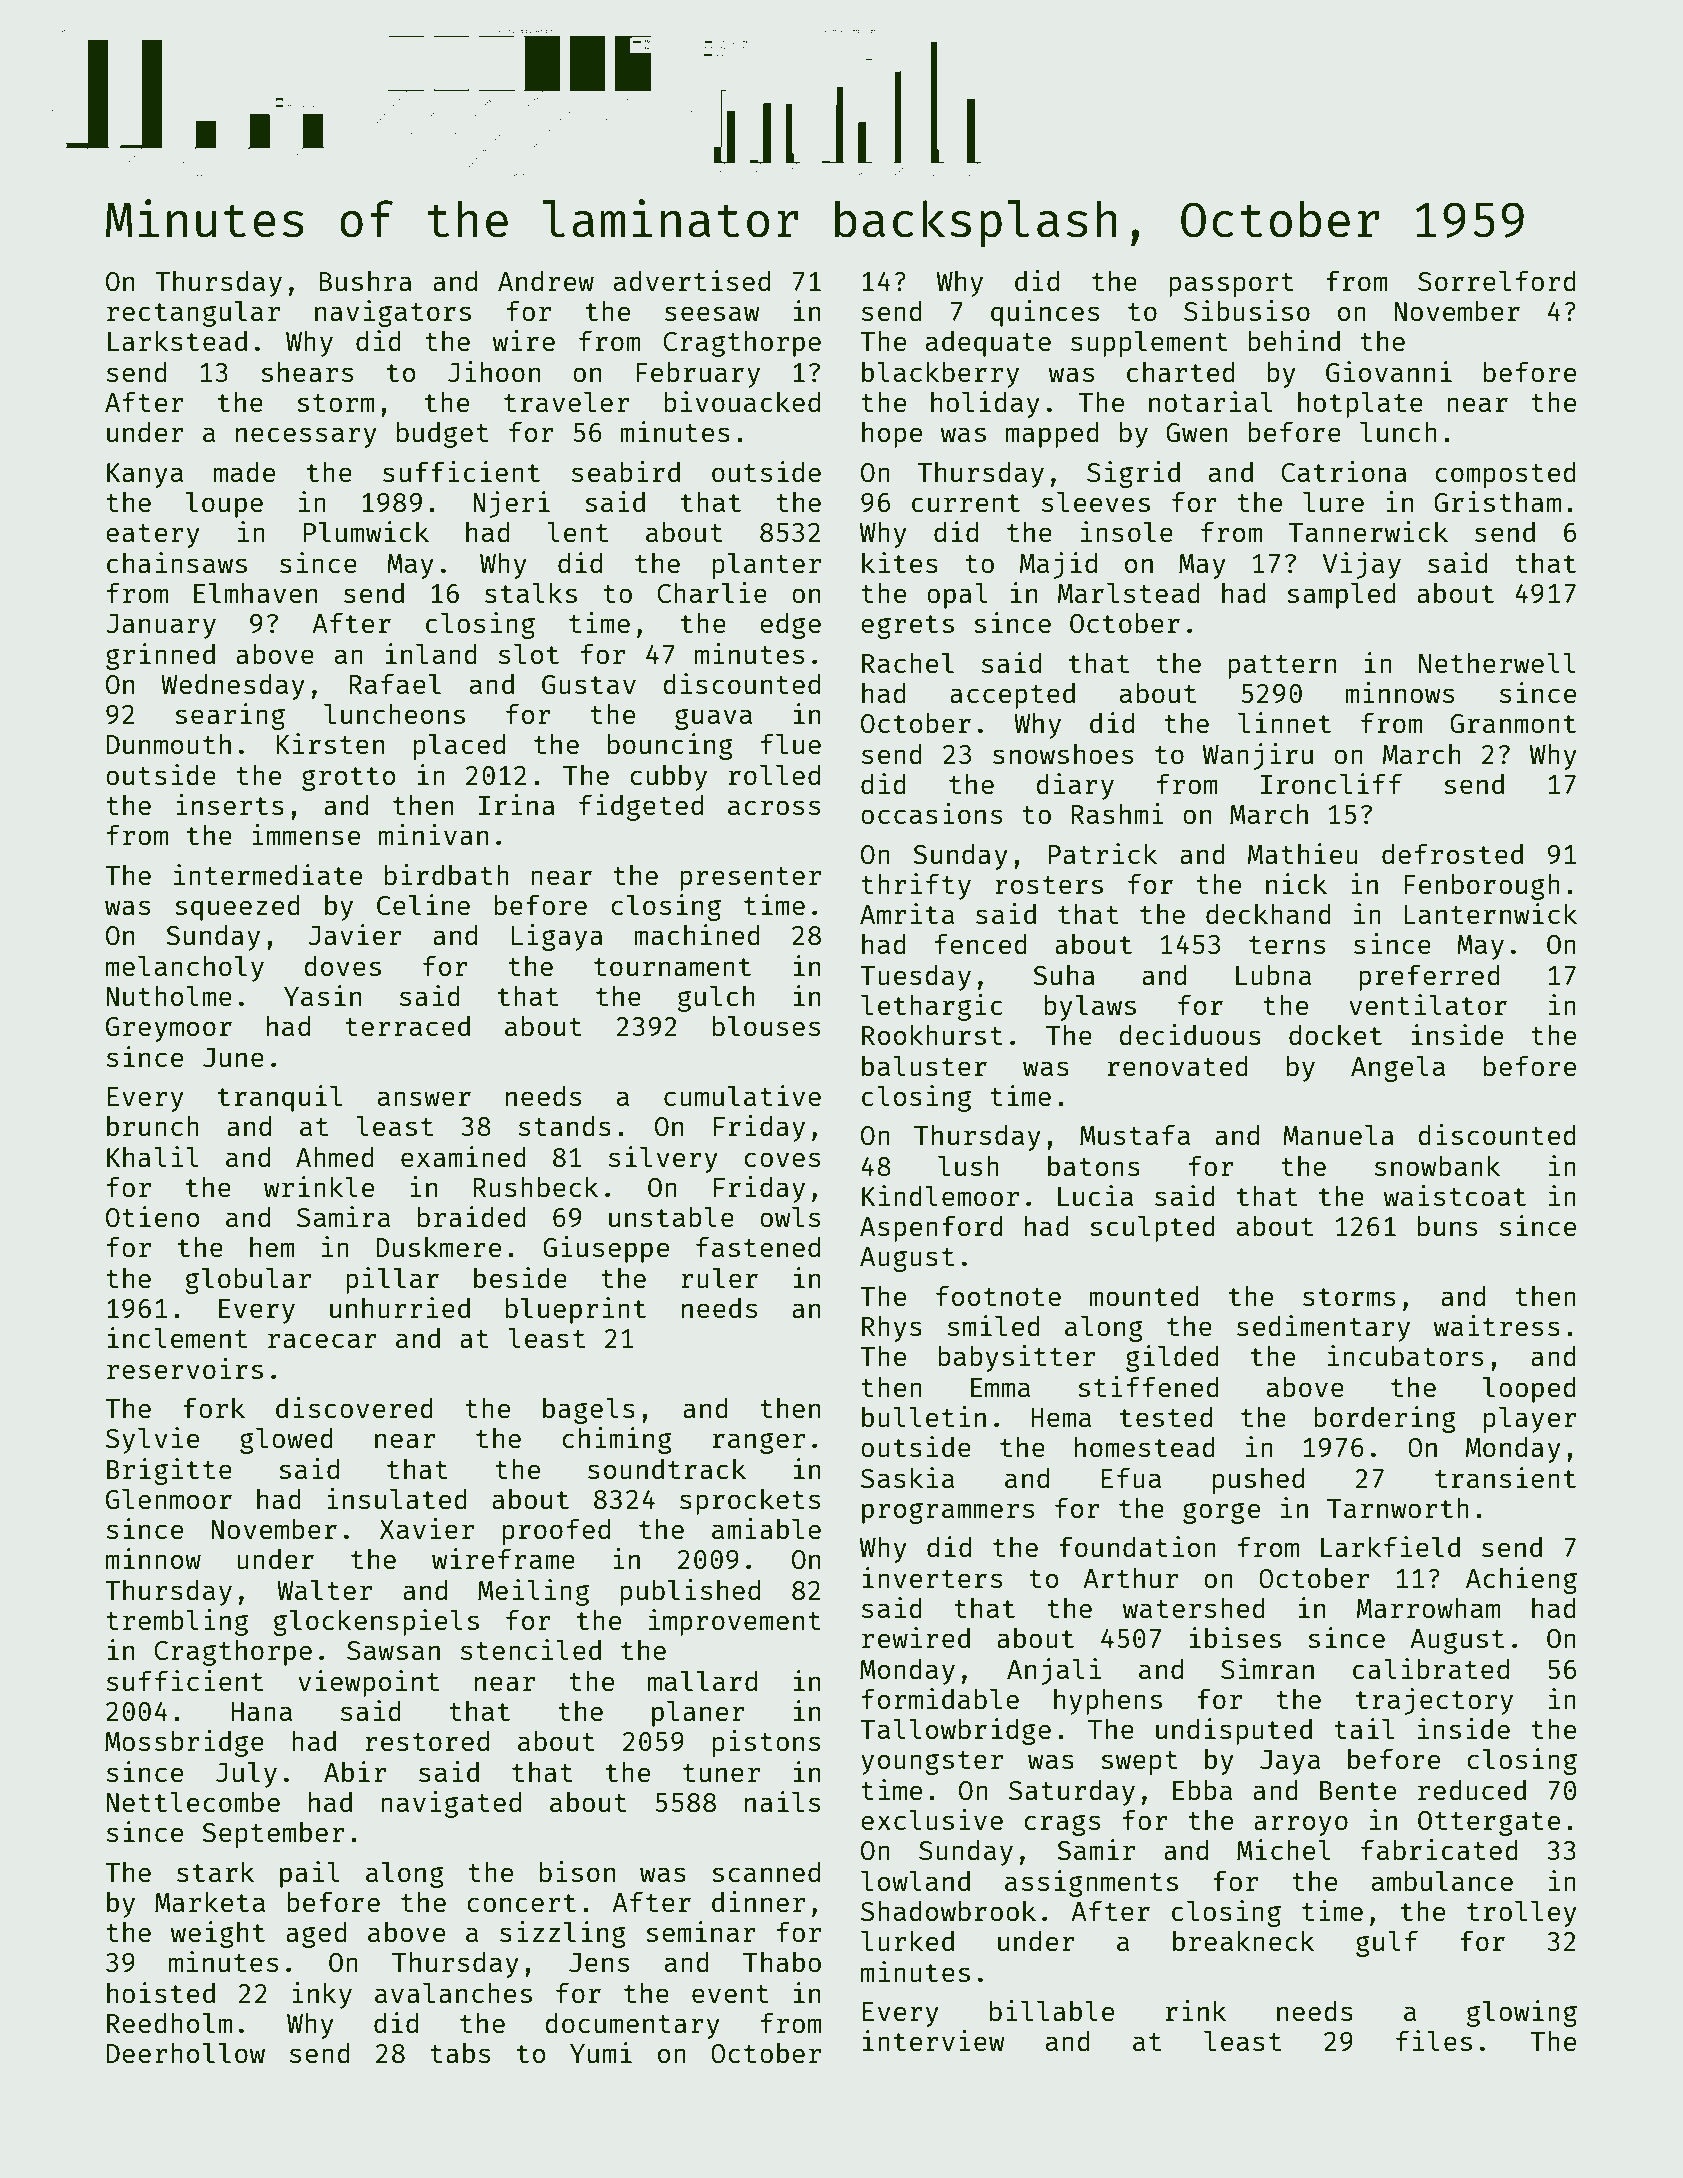 The image size is (1683, 2178). I want to click on Rookhurst, so click(932, 1035).
